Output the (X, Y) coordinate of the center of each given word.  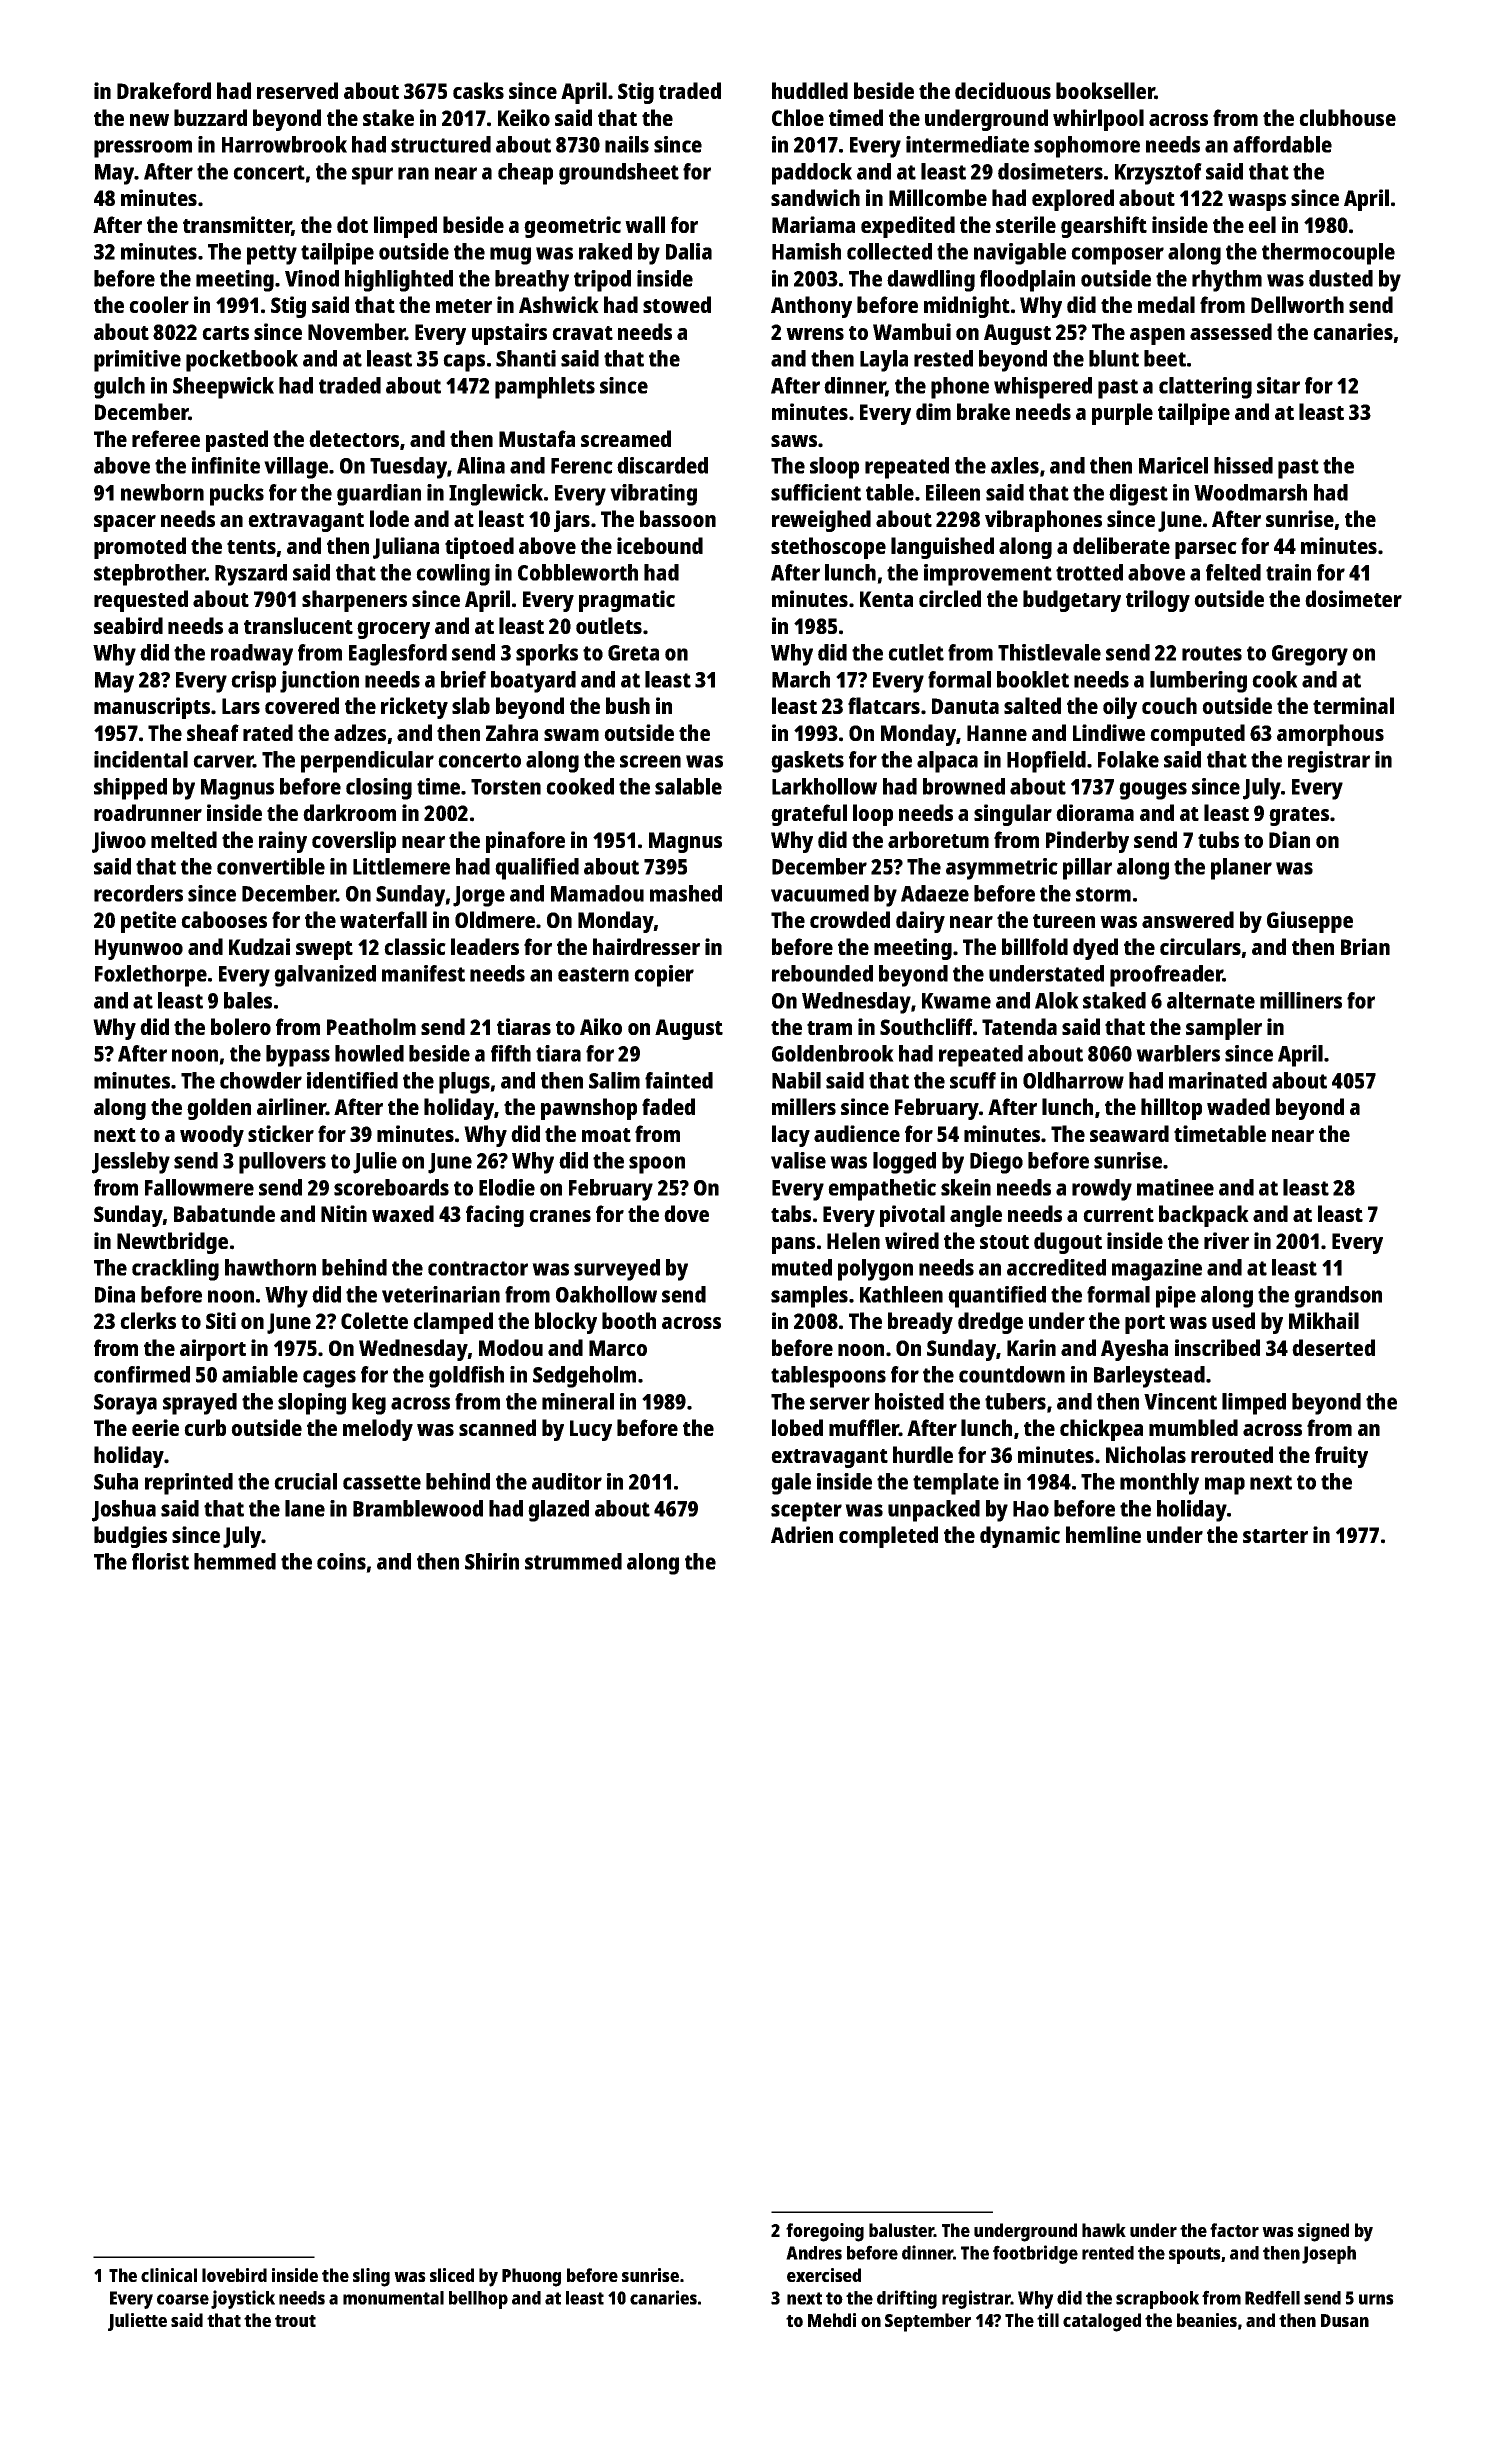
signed (1323, 2232)
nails (627, 144)
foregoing (825, 2232)
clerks (148, 1320)
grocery (393, 630)
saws (794, 441)
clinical (169, 2275)
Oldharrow (1073, 1080)
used (1233, 1320)
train (1288, 572)
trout (295, 2321)
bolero (241, 1026)
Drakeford (164, 90)
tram (829, 1028)
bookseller (1105, 90)
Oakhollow (606, 1294)
